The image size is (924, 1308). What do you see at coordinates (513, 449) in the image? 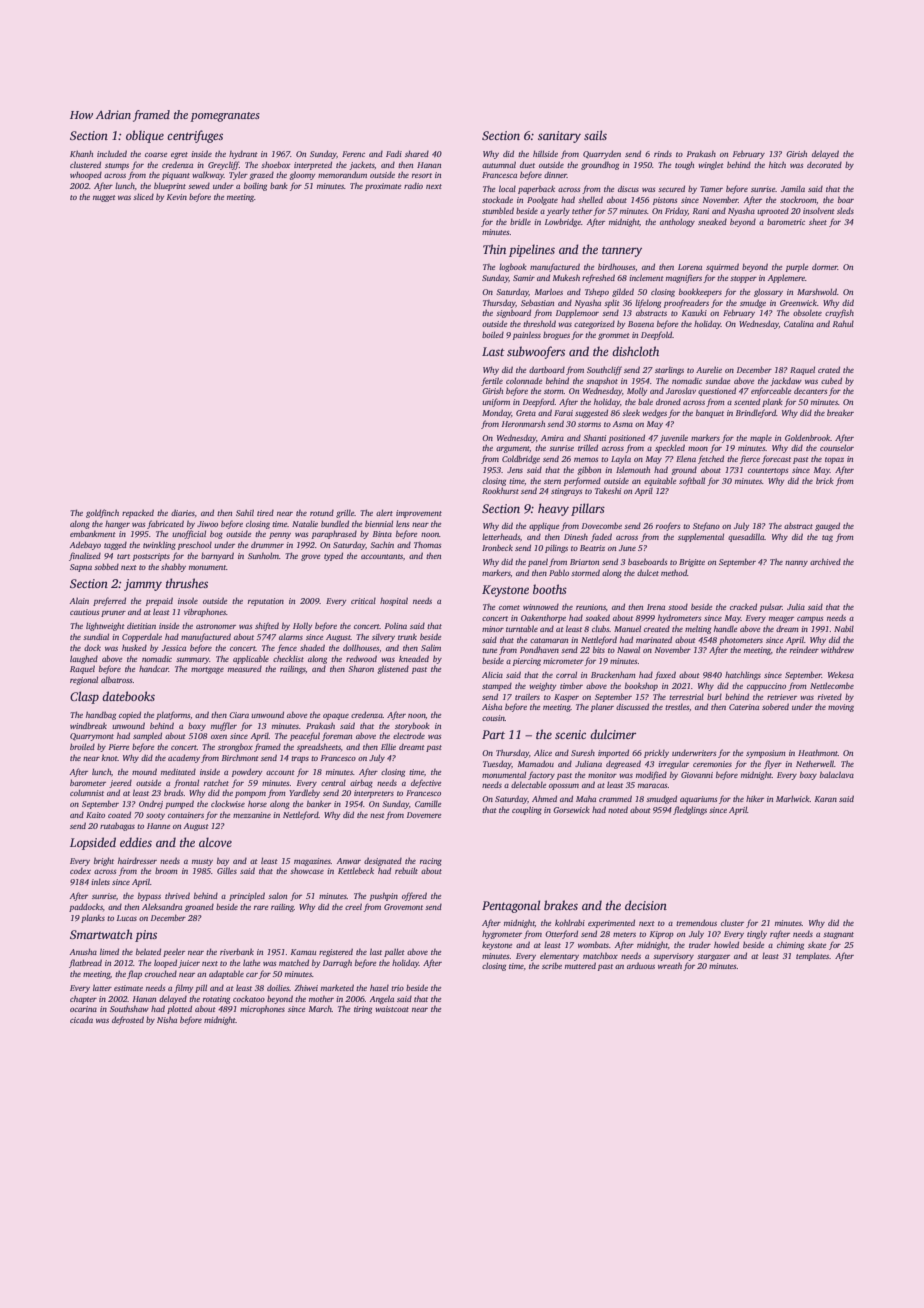
I see `argument` at bounding box center [513, 449].
